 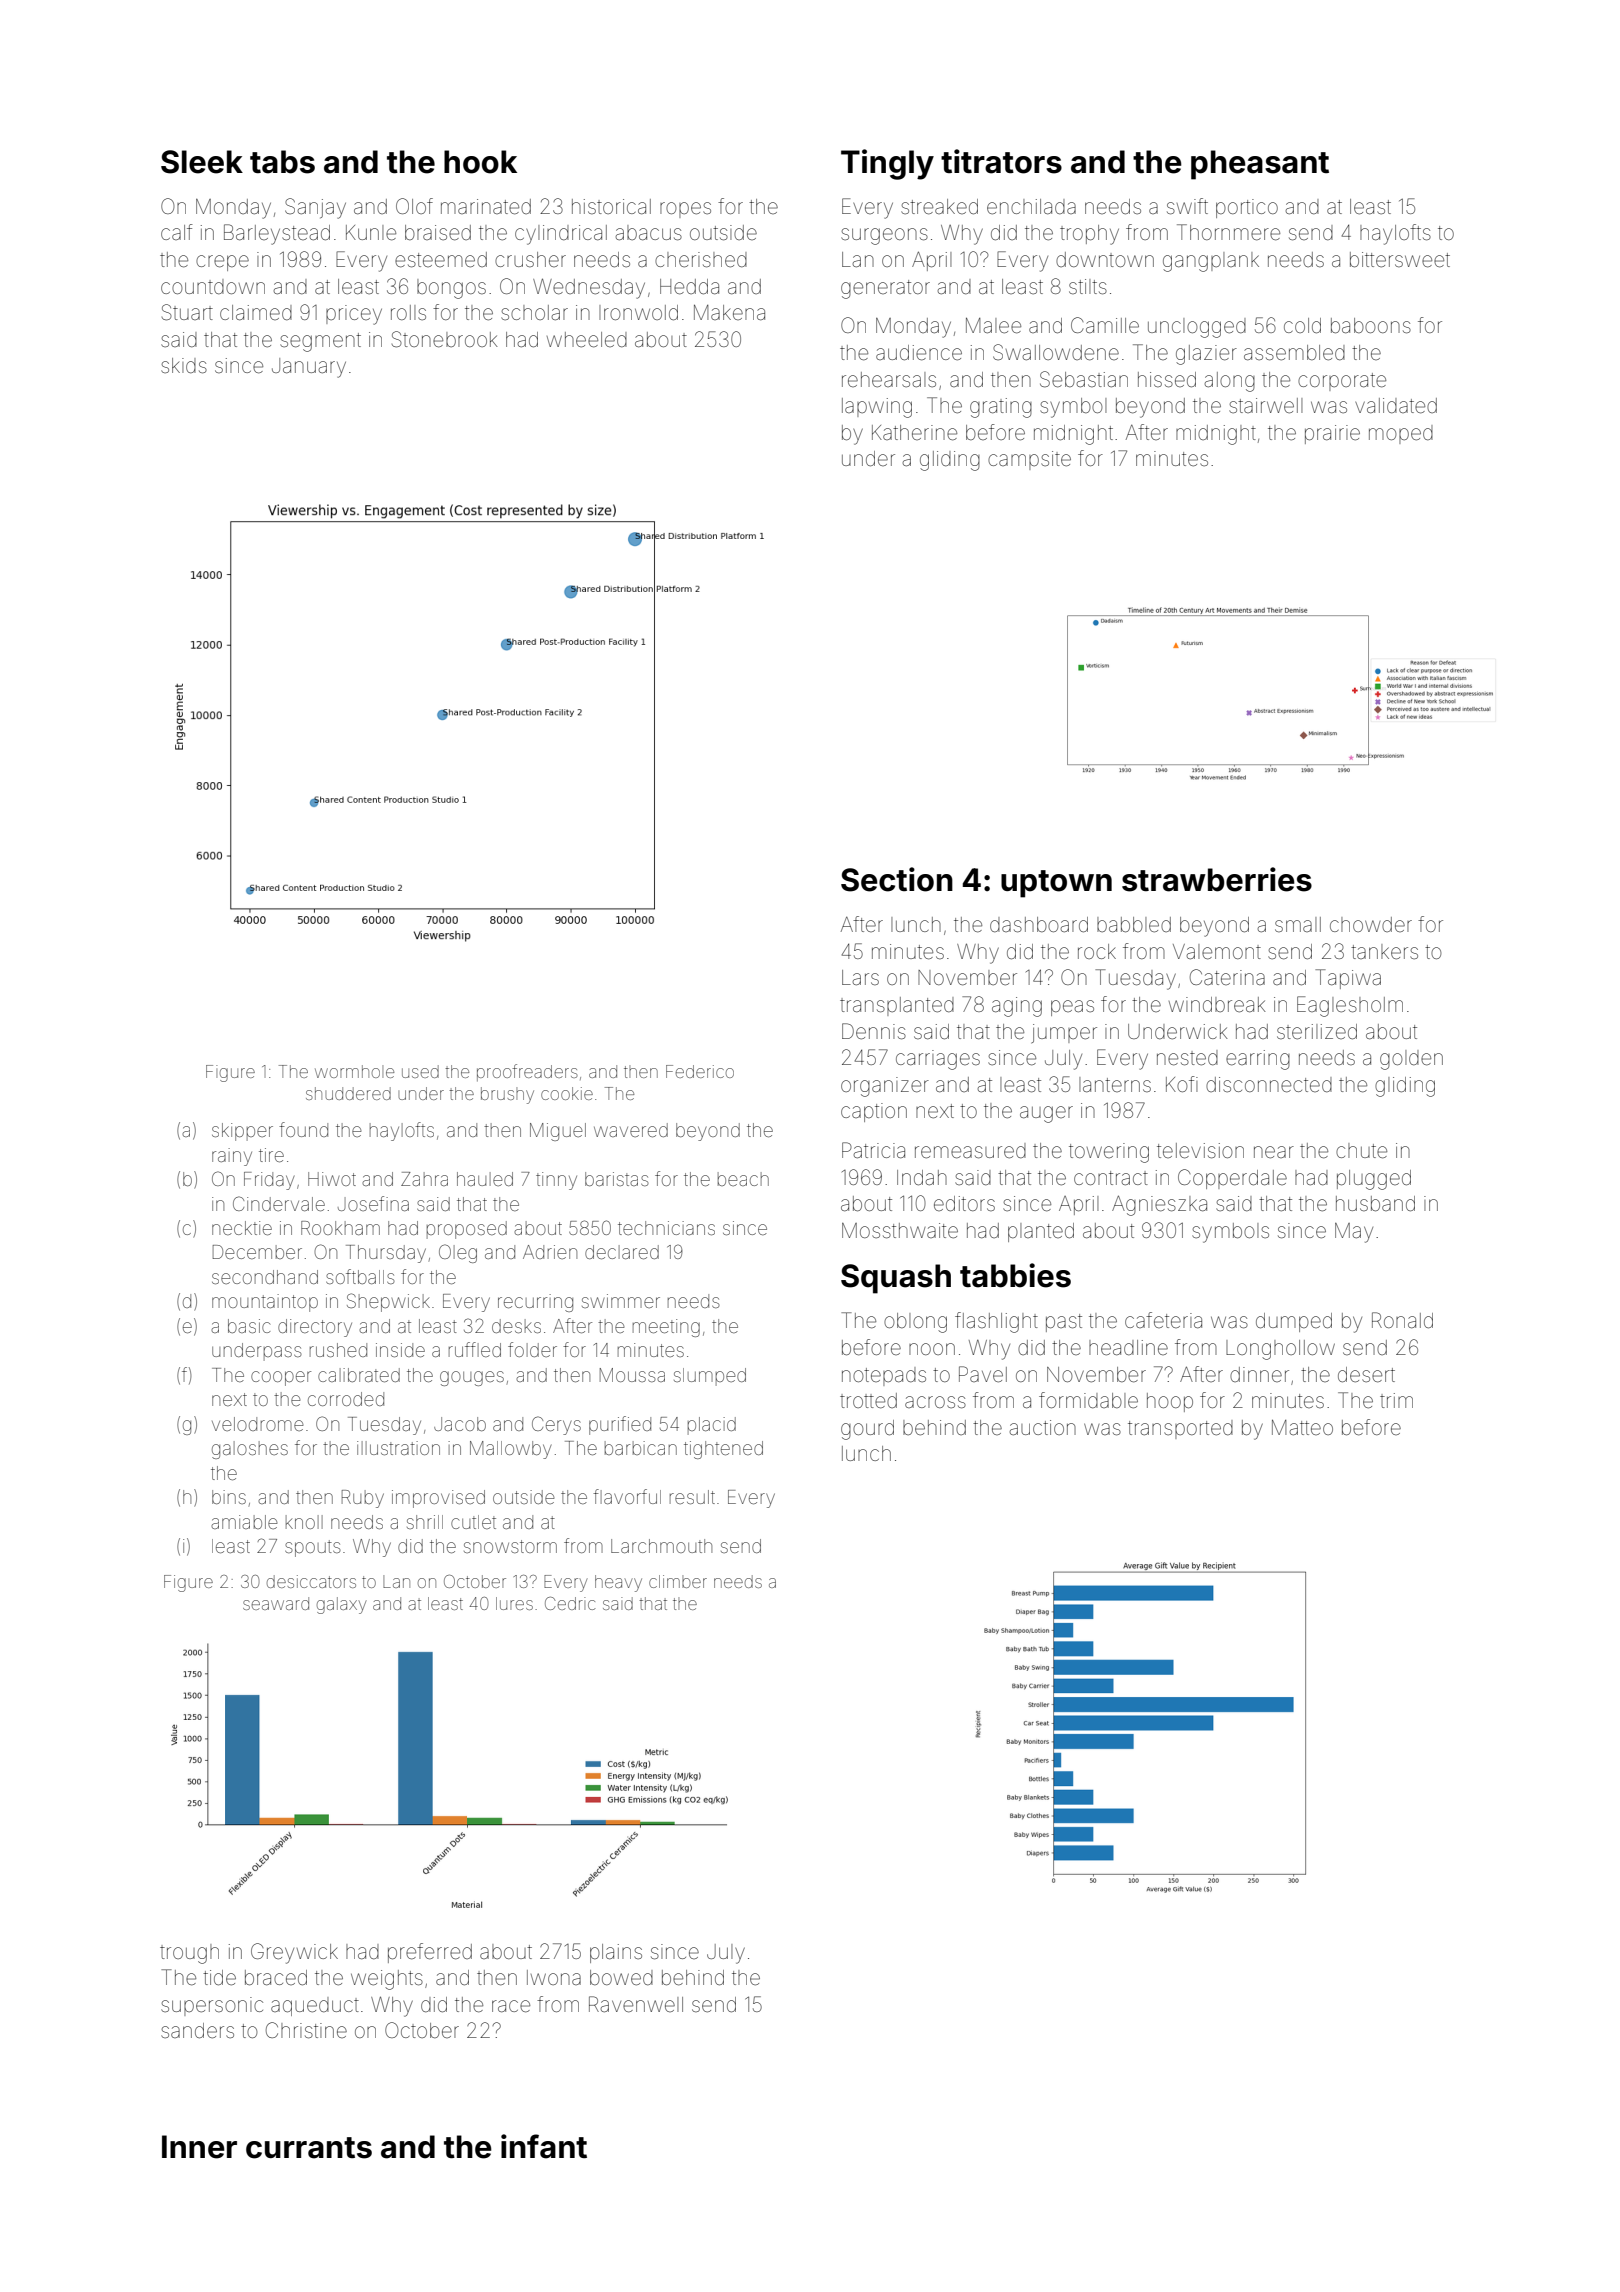 I want to click on trough, so click(x=189, y=1954).
